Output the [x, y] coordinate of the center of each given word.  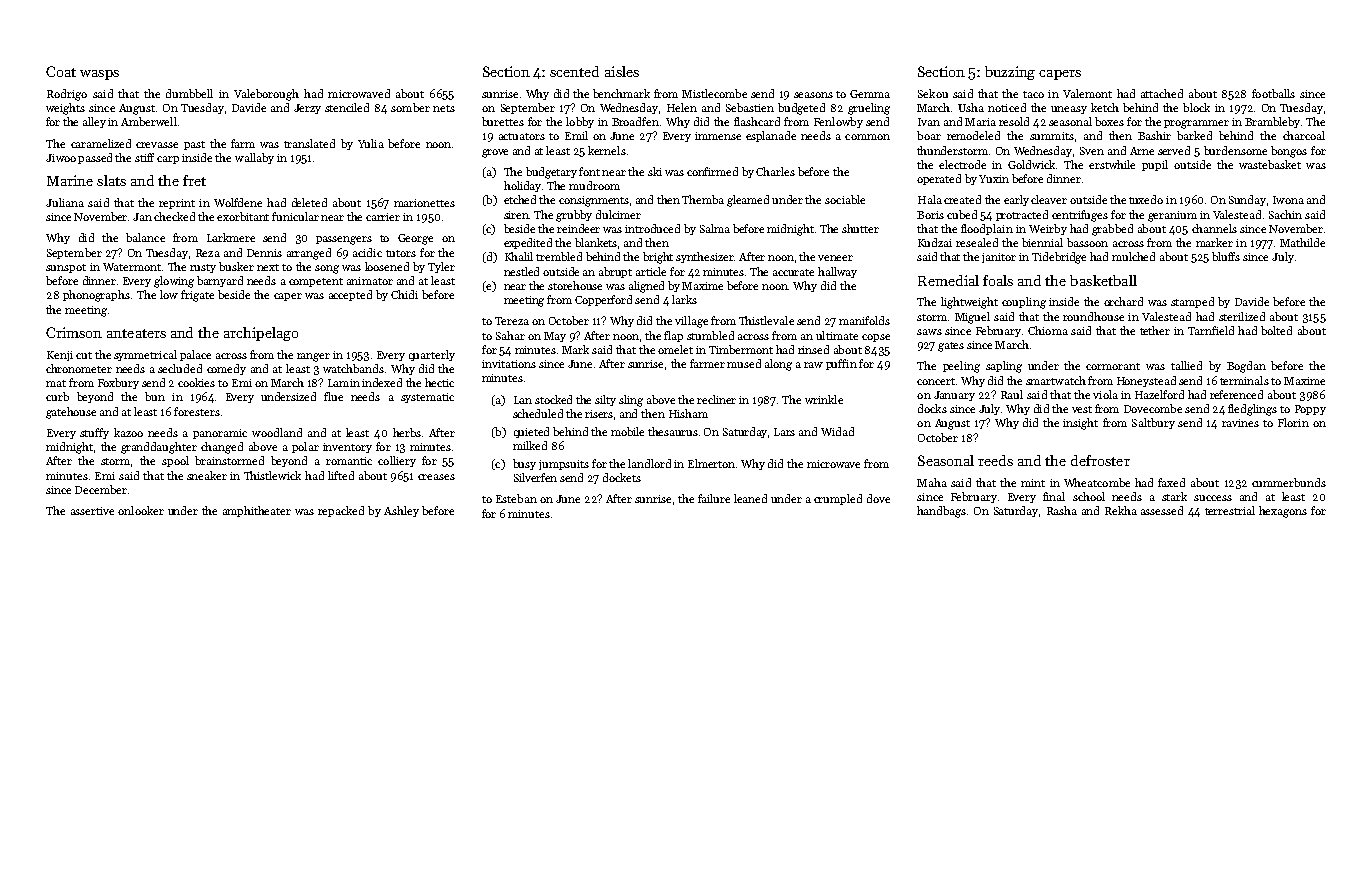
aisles [622, 71]
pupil [1155, 165]
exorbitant [243, 216]
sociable [845, 199]
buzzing [1010, 73]
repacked [341, 511]
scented [574, 71]
